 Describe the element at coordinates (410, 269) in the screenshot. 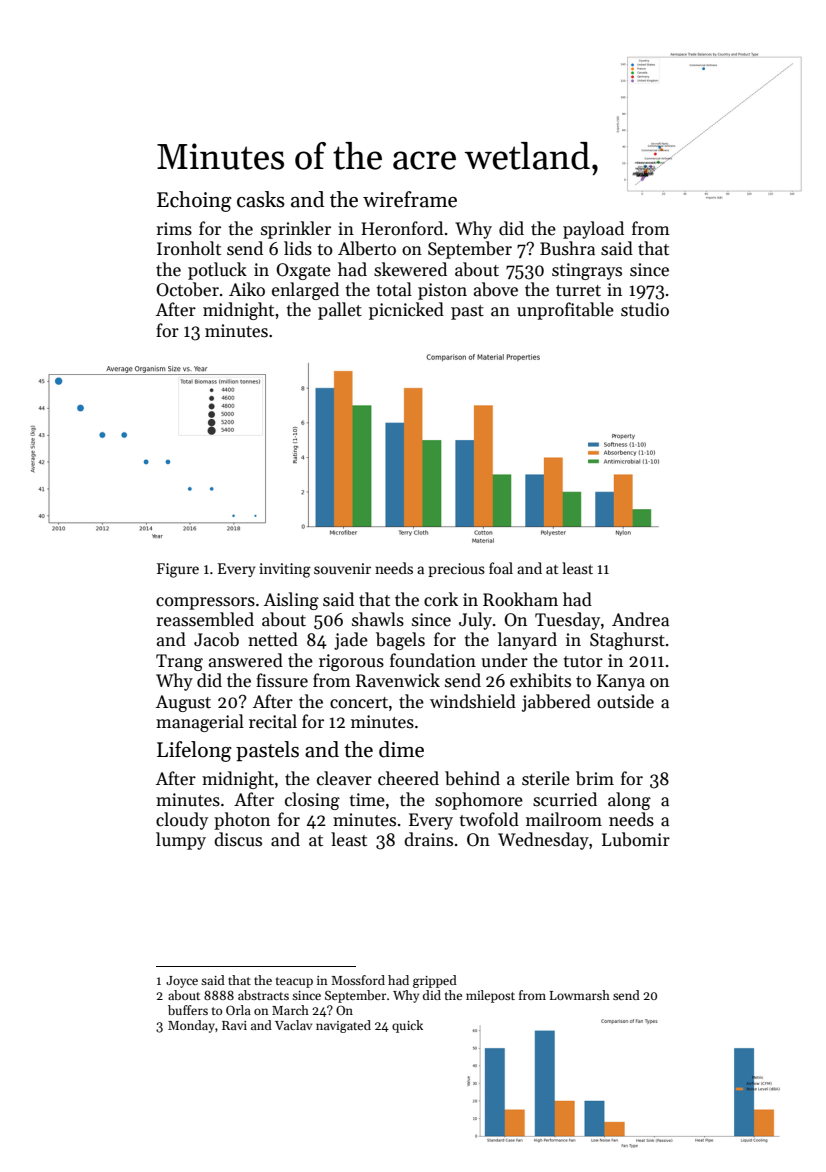

I see `skewered` at that location.
